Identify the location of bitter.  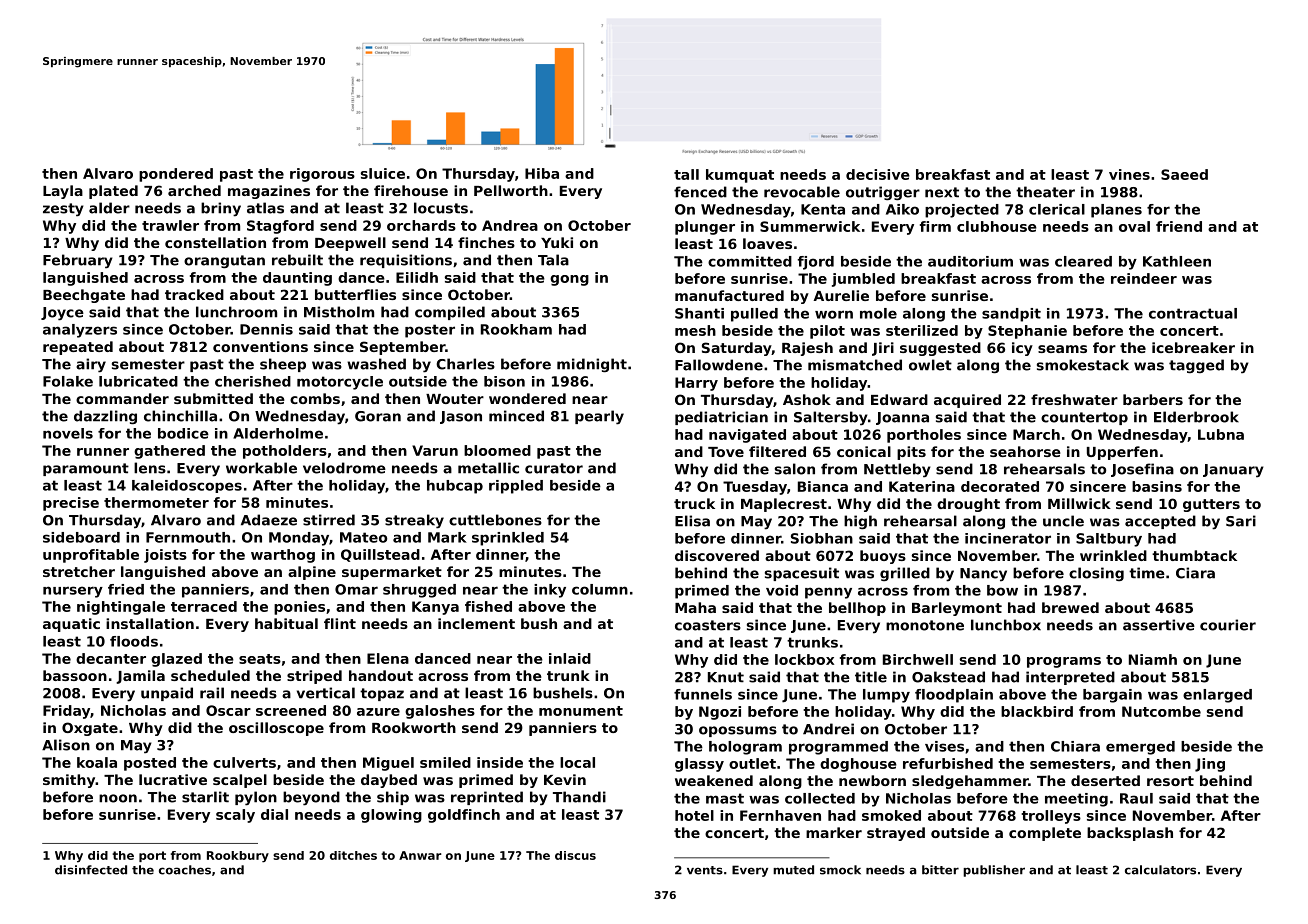
(940, 870).
